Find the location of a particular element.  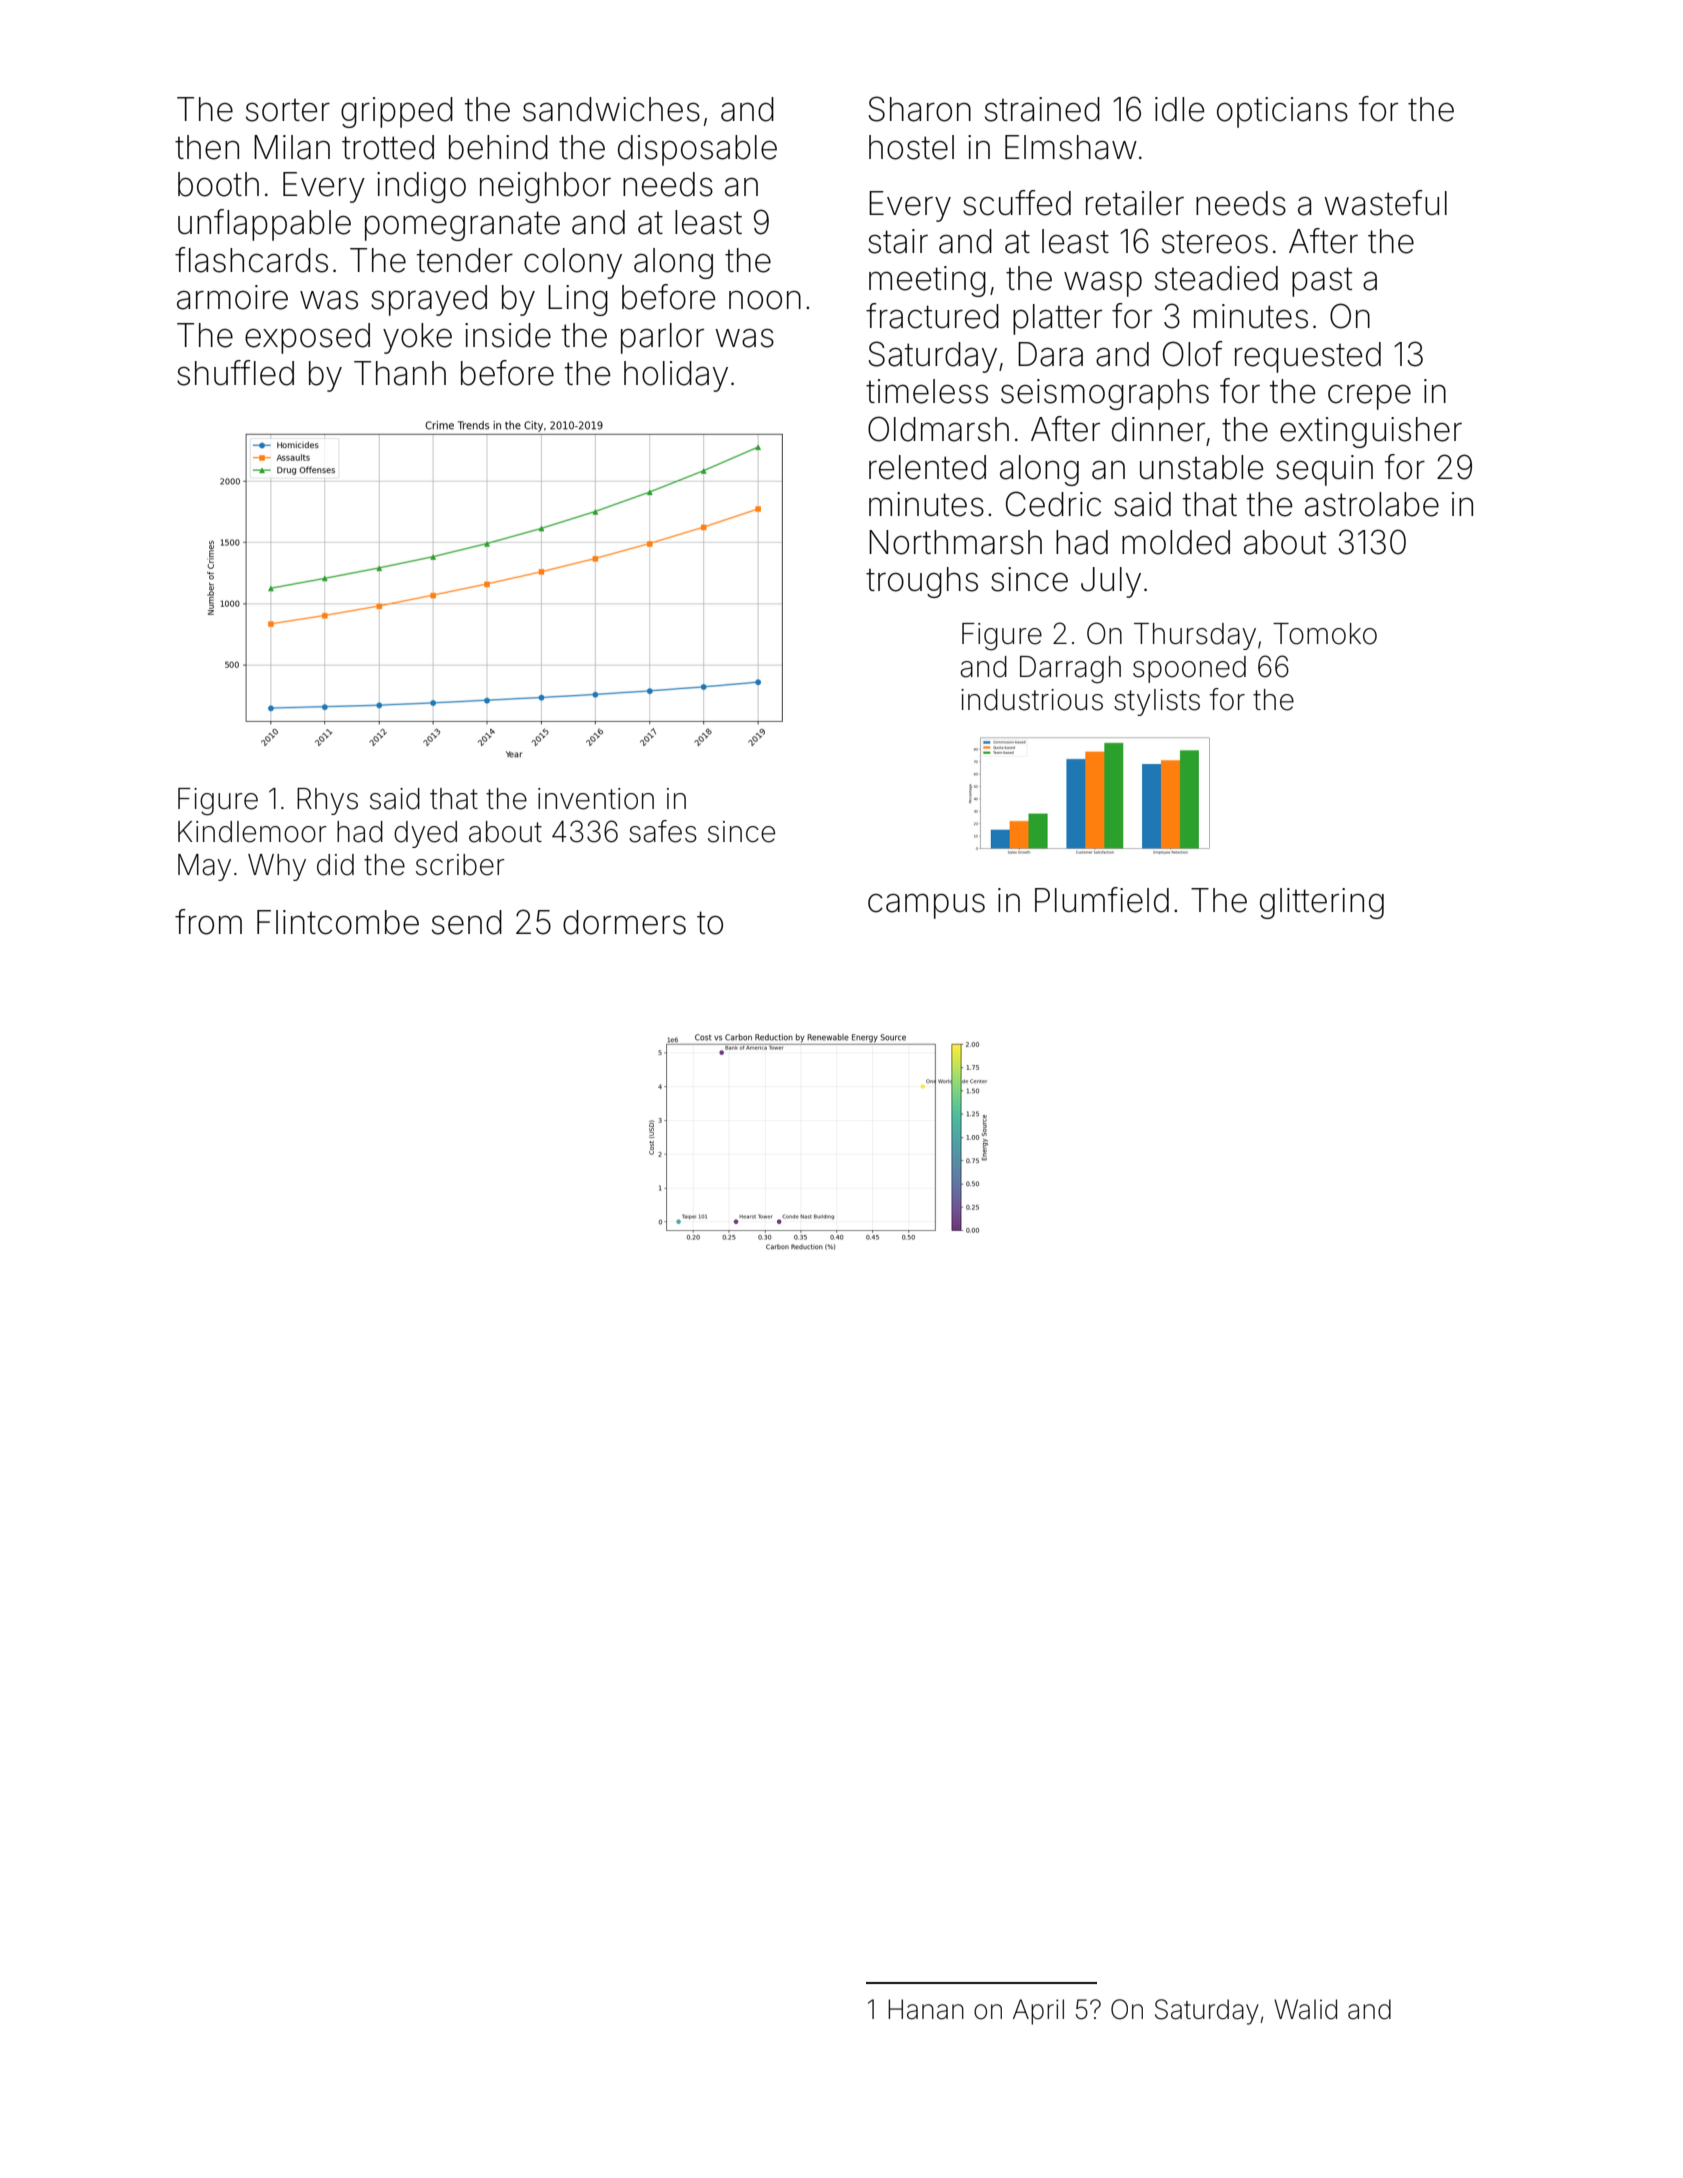

shuffled is located at coordinates (235, 373).
